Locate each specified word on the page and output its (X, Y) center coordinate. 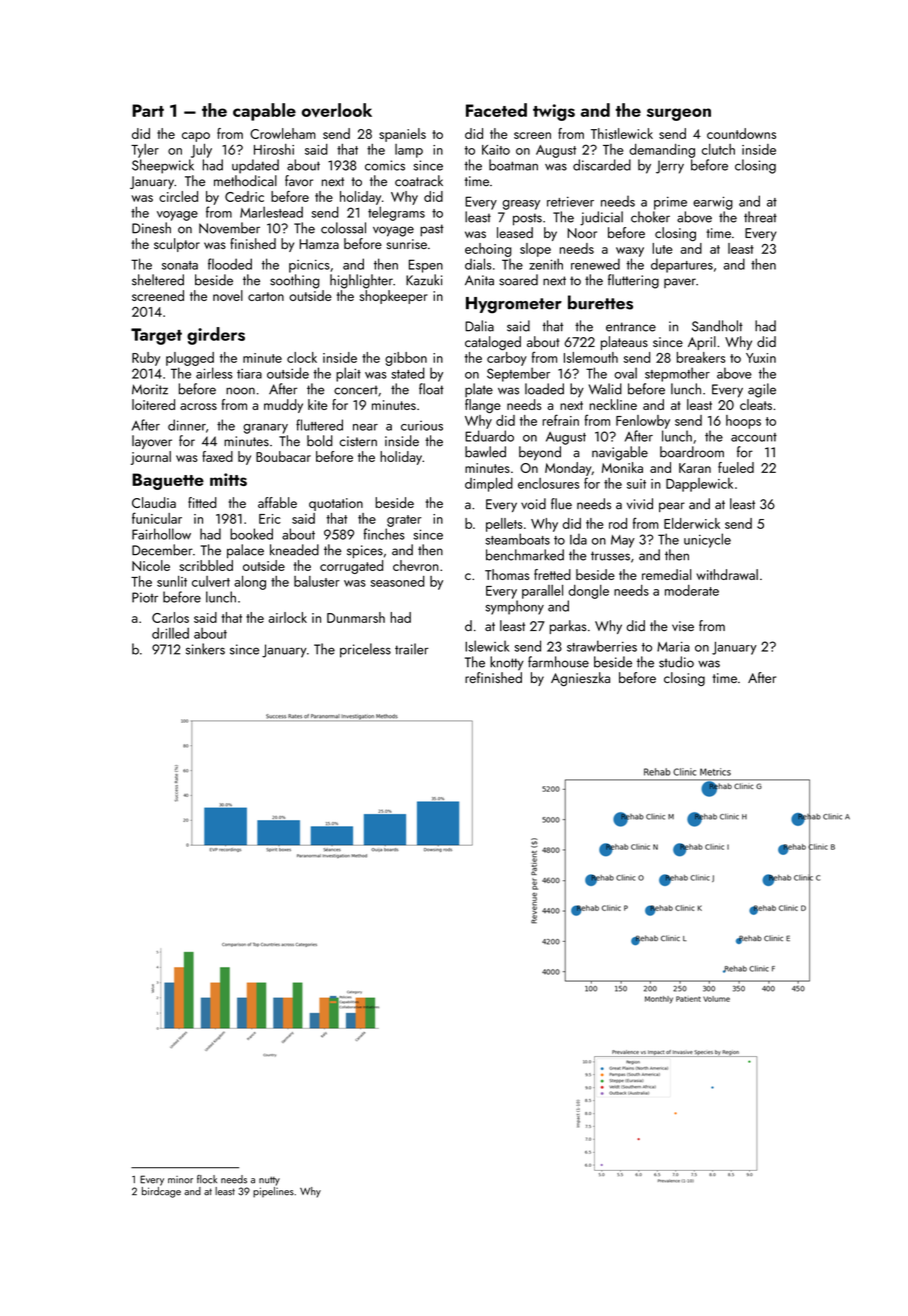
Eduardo (489, 436)
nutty (269, 1181)
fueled (736, 467)
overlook (337, 110)
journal (151, 458)
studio (676, 662)
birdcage (161, 1192)
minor (180, 1180)
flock (207, 1179)
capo (196, 137)
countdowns (741, 133)
